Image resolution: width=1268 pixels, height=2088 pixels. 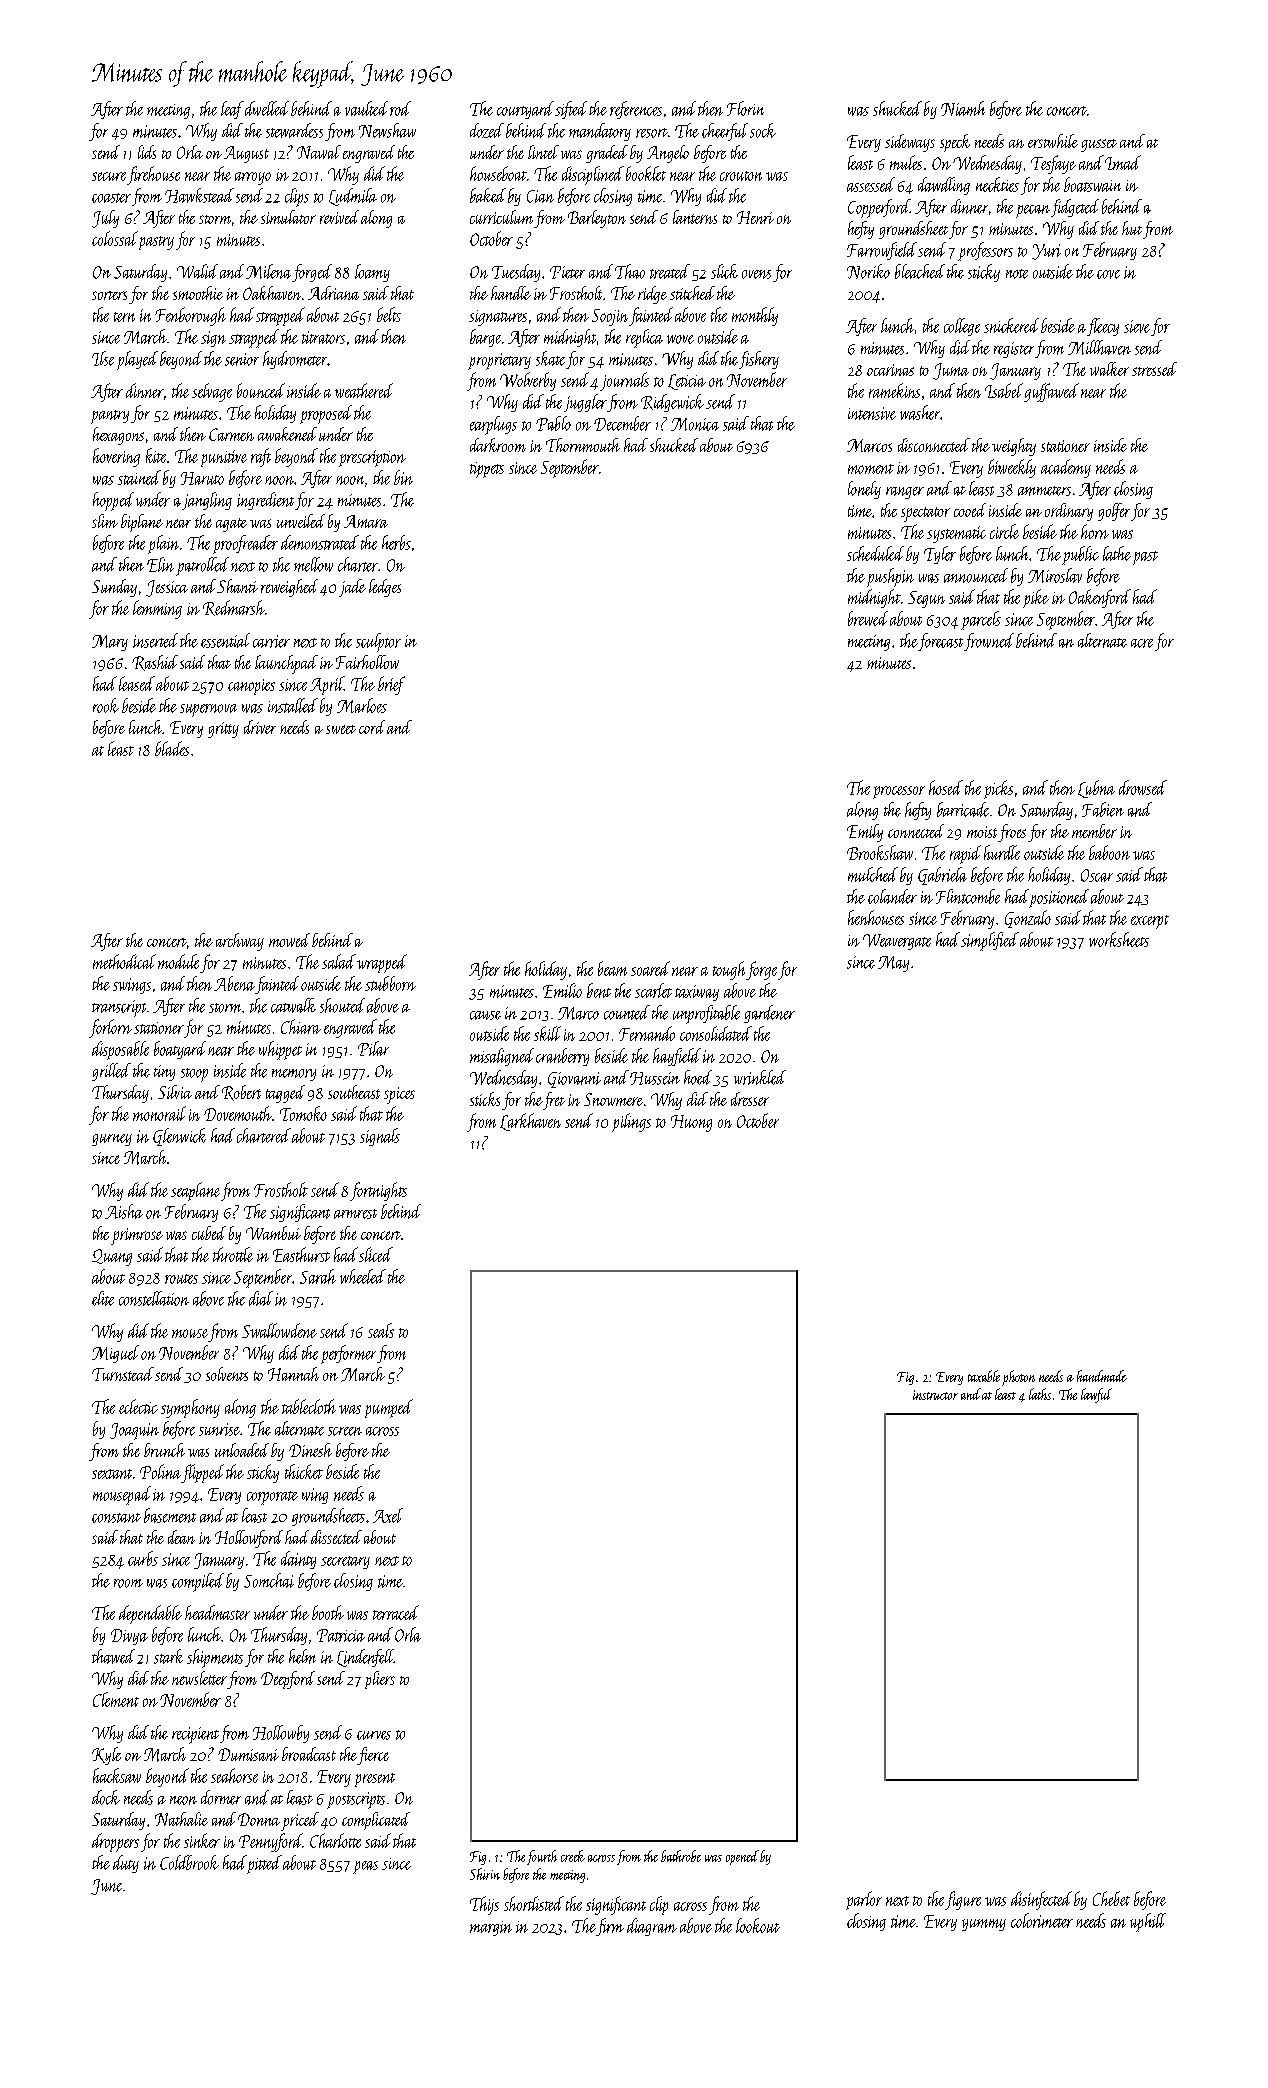 I want to click on walker, so click(x=1109, y=369).
